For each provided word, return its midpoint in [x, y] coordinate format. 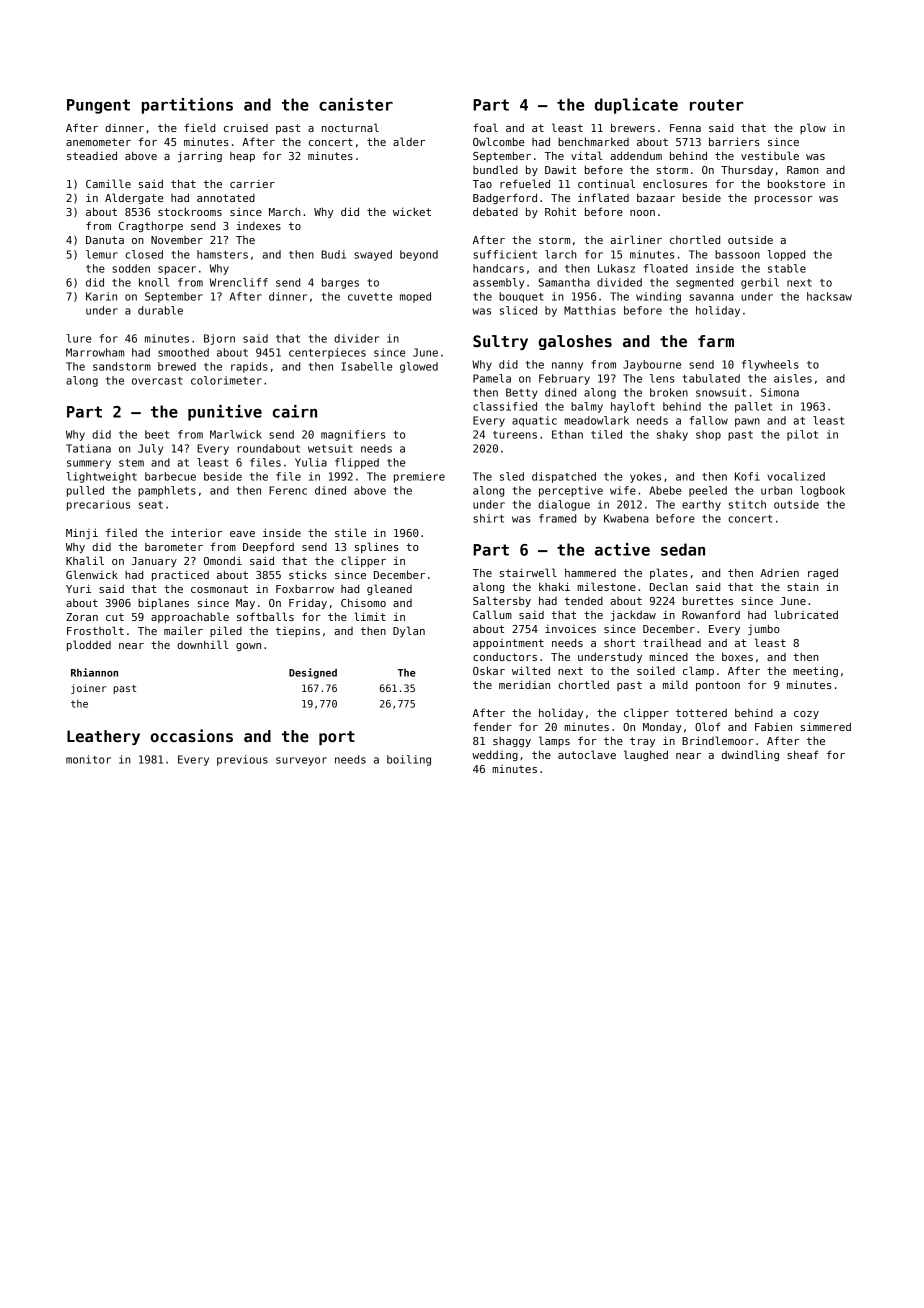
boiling [409, 760]
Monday [662, 727]
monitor [88, 759]
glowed [419, 367]
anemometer [98, 142]
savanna [711, 297]
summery [89, 464]
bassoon [737, 254]
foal [485, 127]
